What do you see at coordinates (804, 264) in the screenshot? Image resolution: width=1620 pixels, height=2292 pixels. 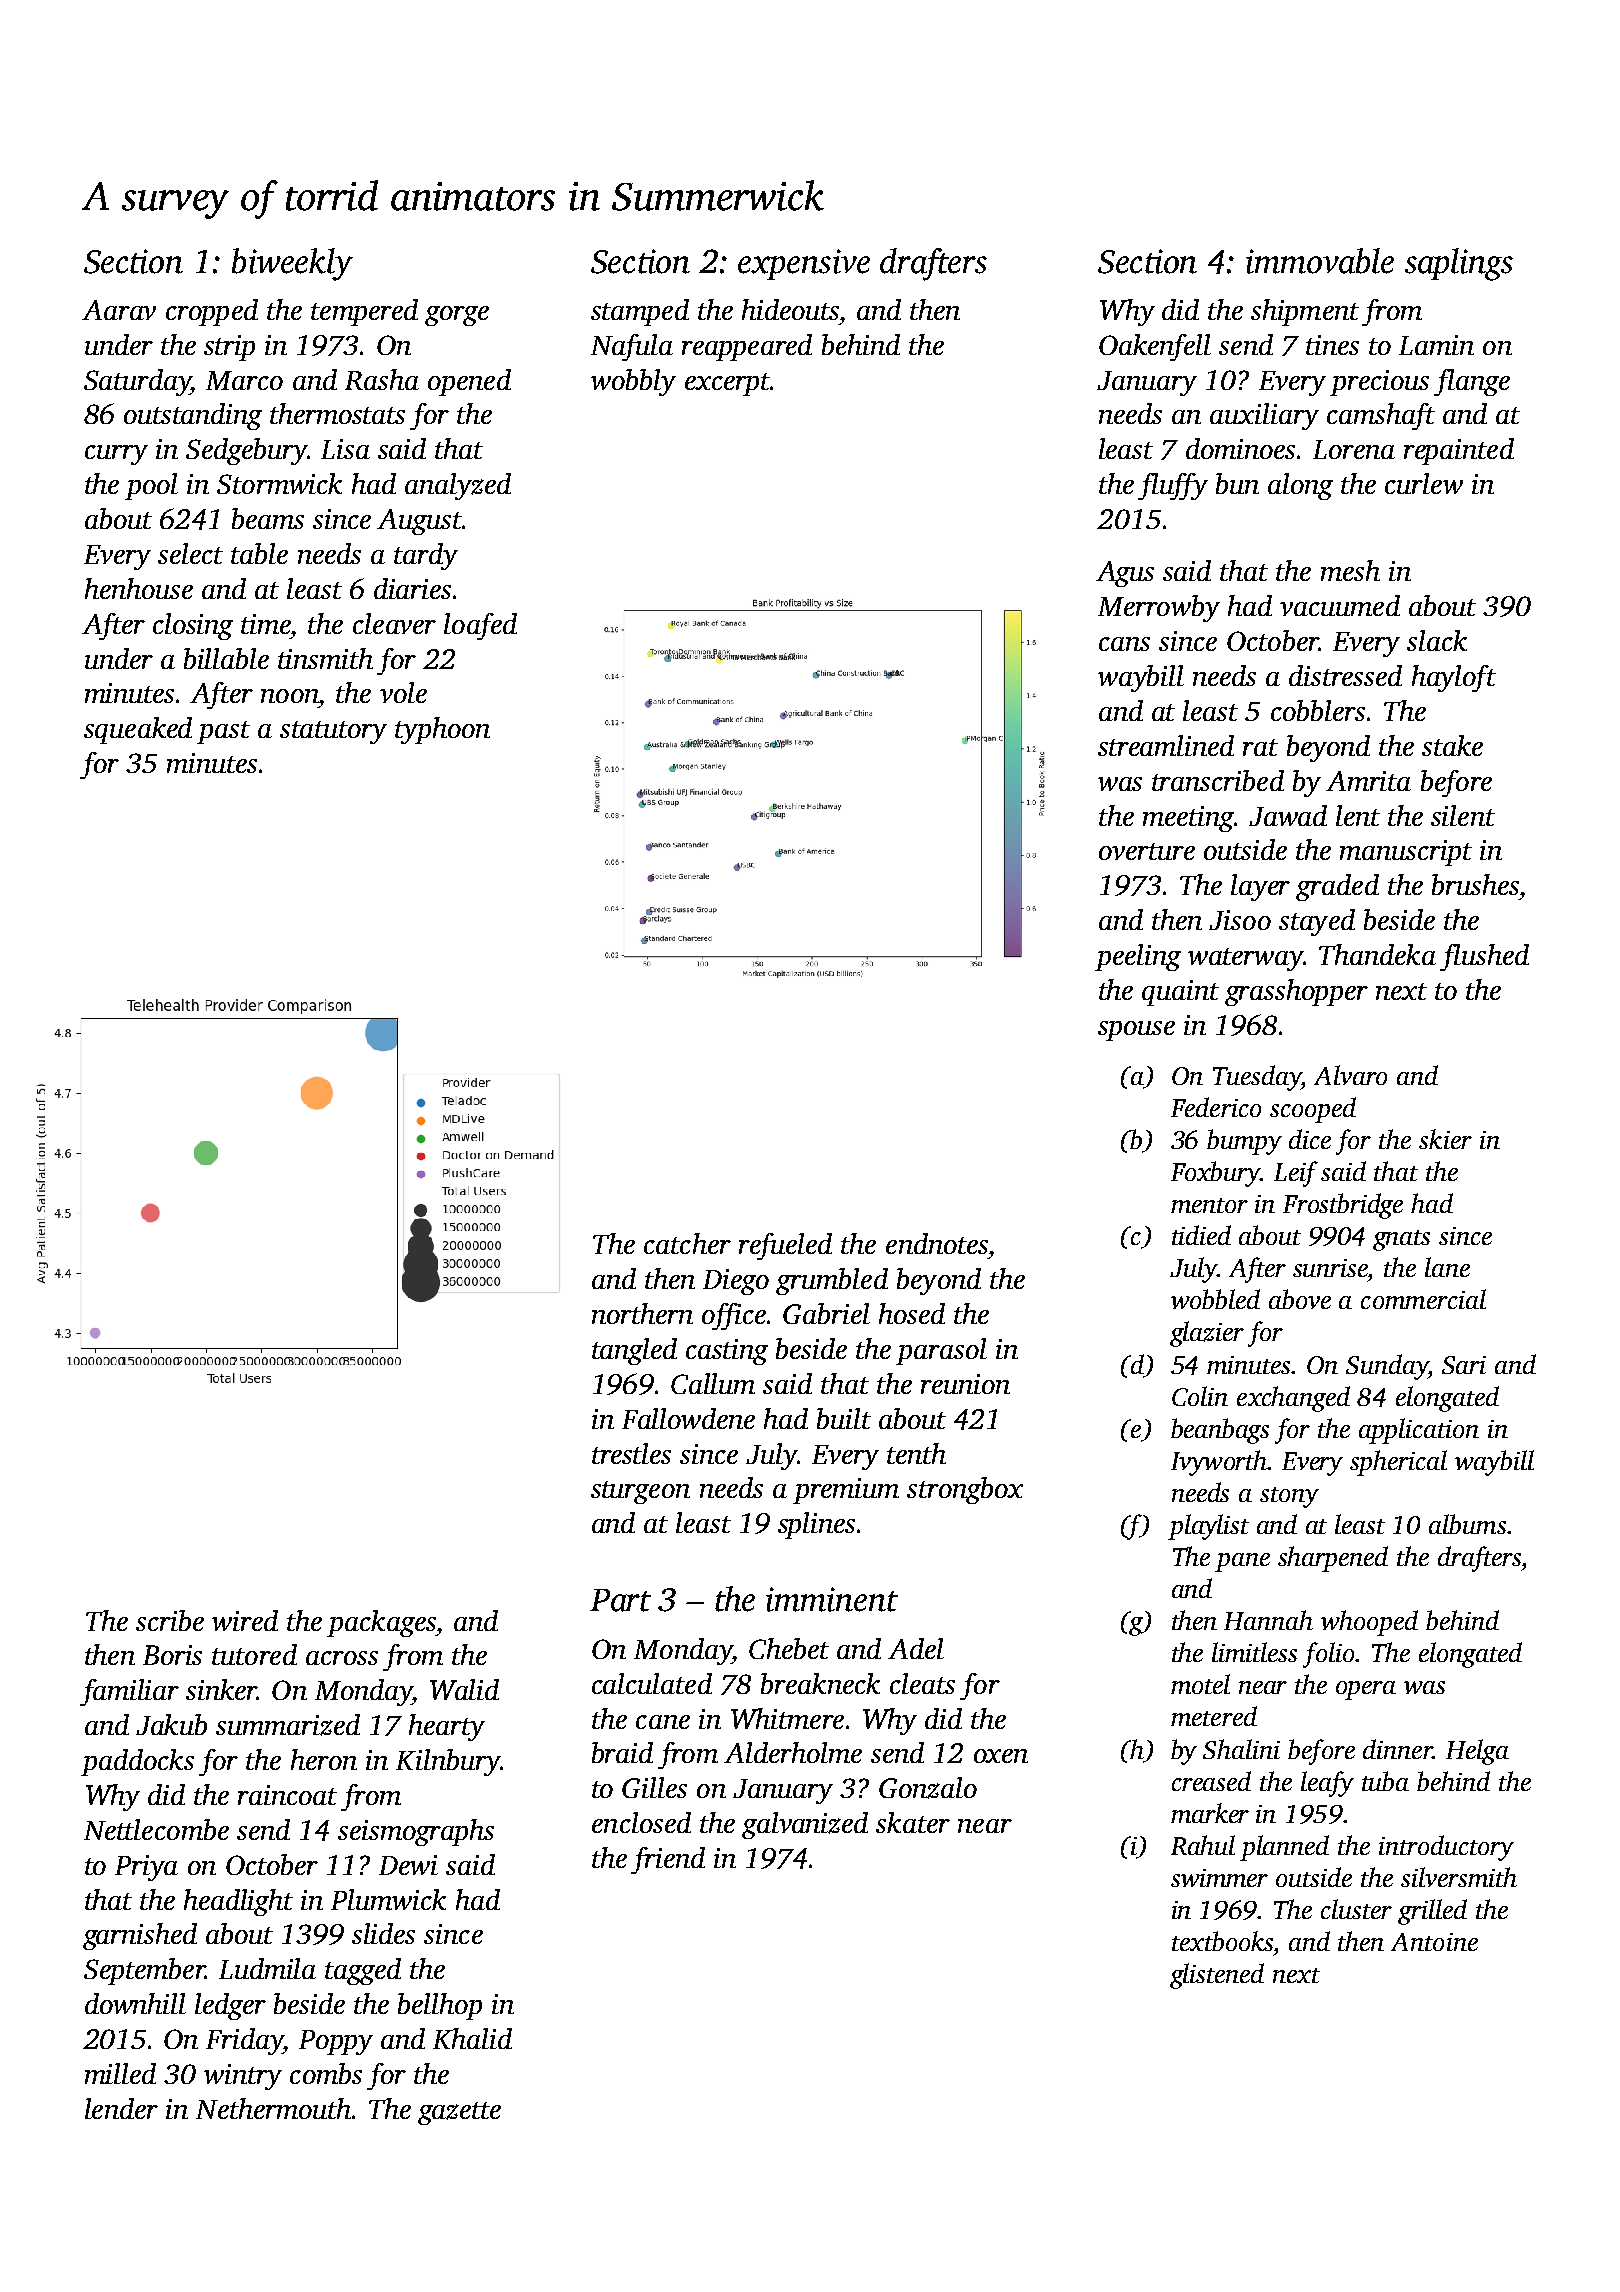 I see `expensive` at bounding box center [804, 264].
